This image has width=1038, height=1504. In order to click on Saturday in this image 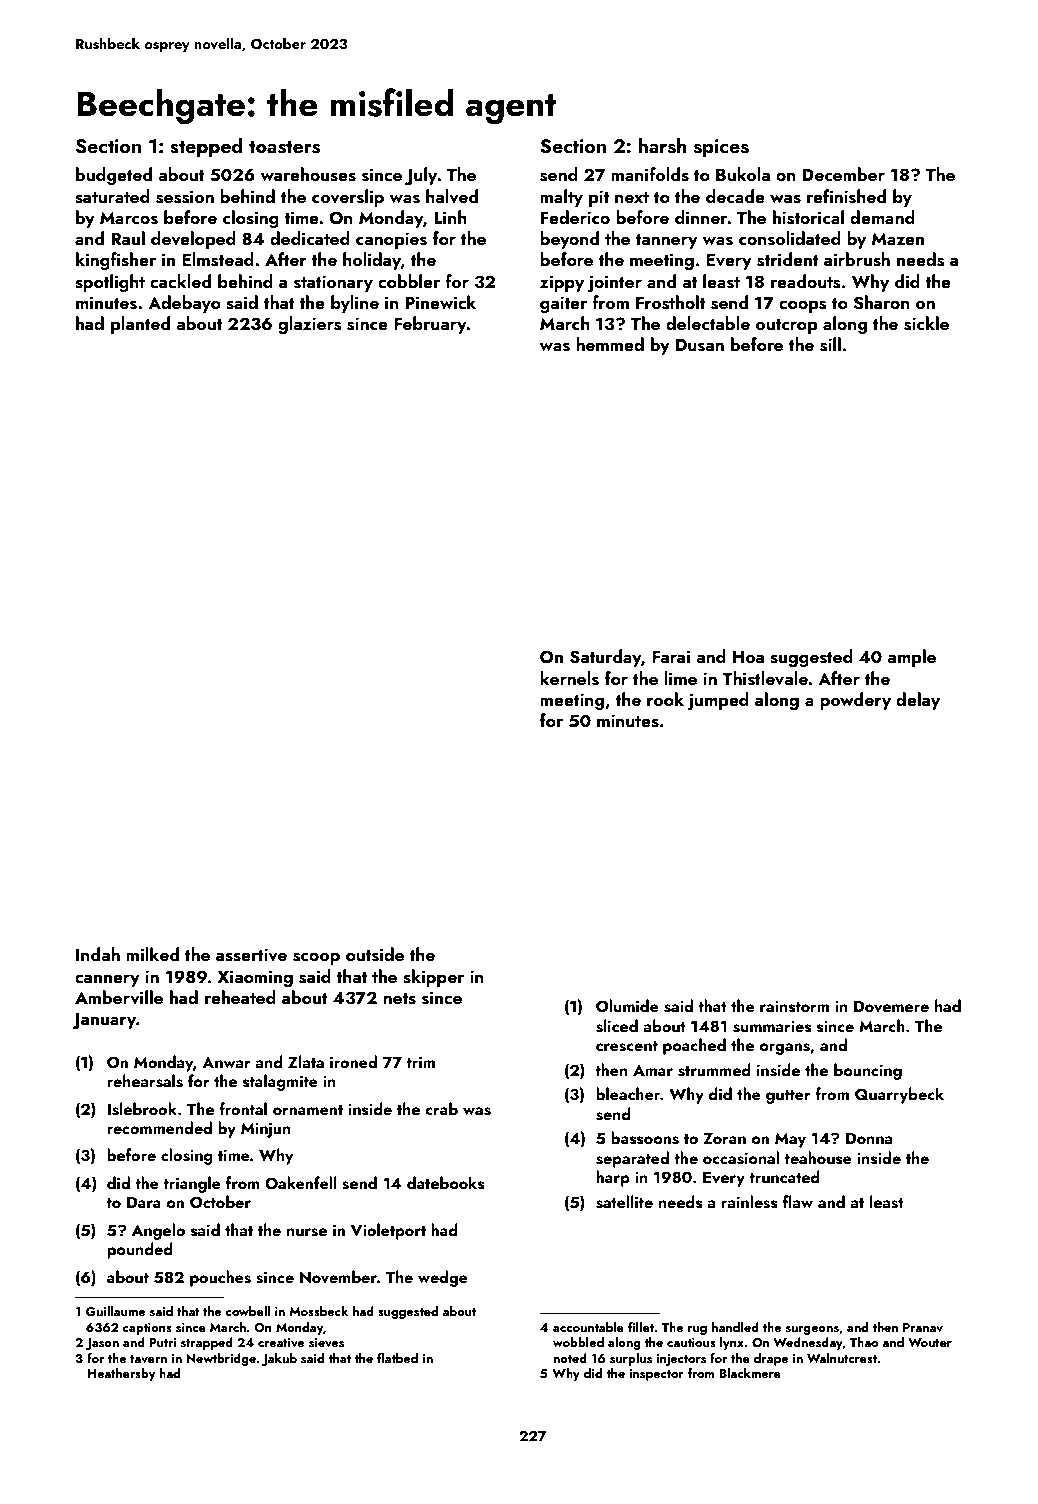, I will do `click(605, 658)`.
